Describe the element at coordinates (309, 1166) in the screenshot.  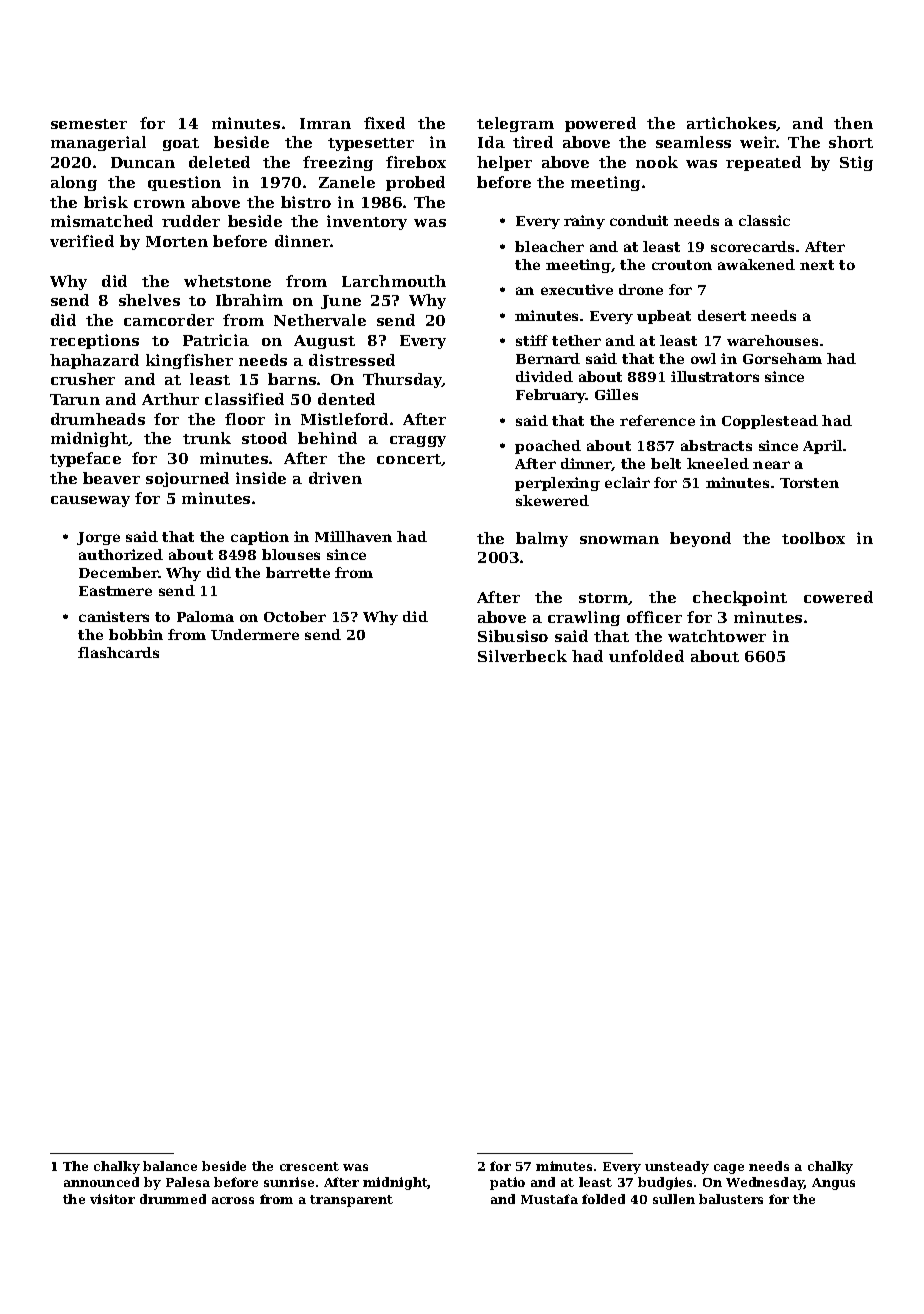
I see `crescent` at that location.
